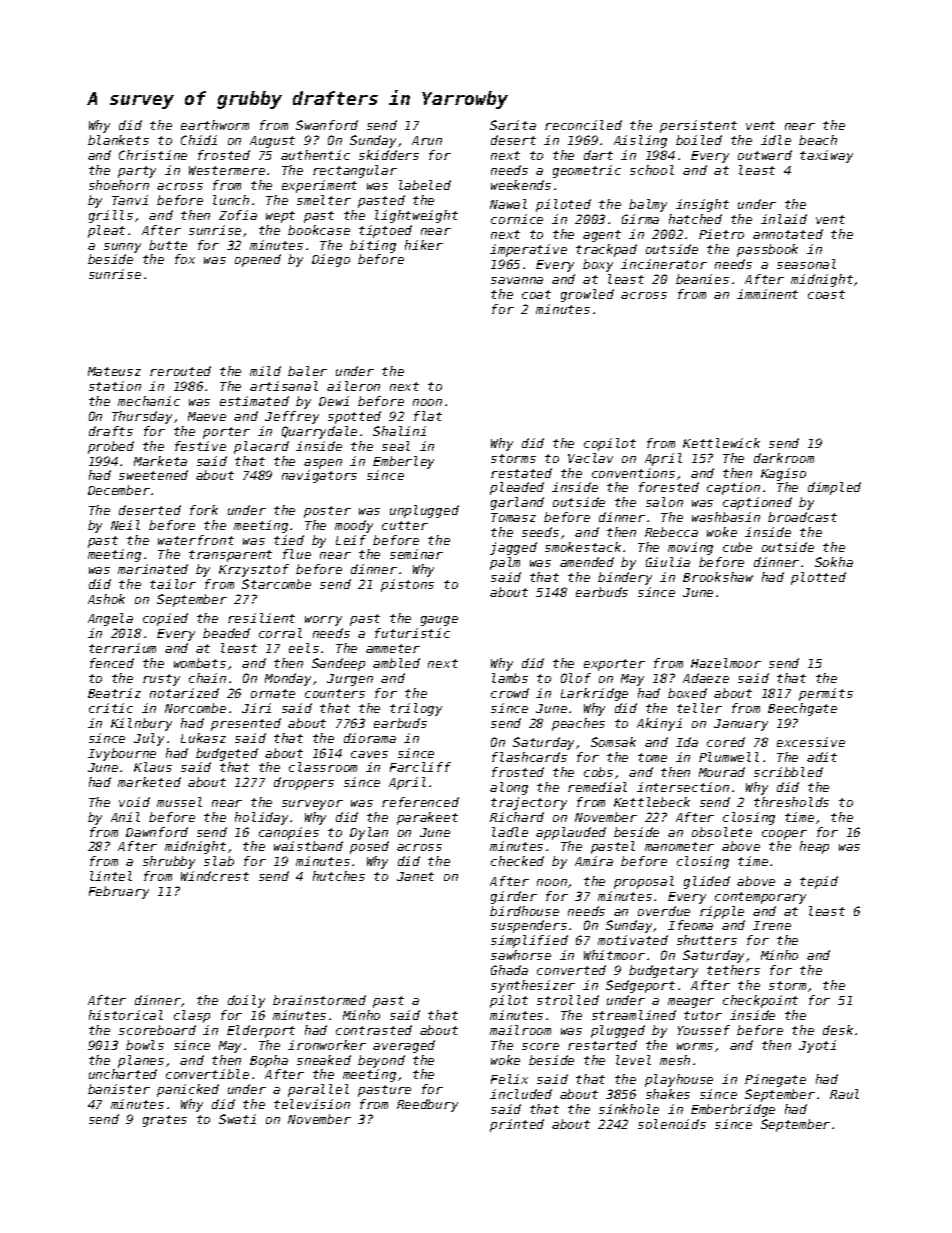 The height and width of the page is (1233, 952). Describe the element at coordinates (772, 925) in the page. I see `Irene` at that location.
